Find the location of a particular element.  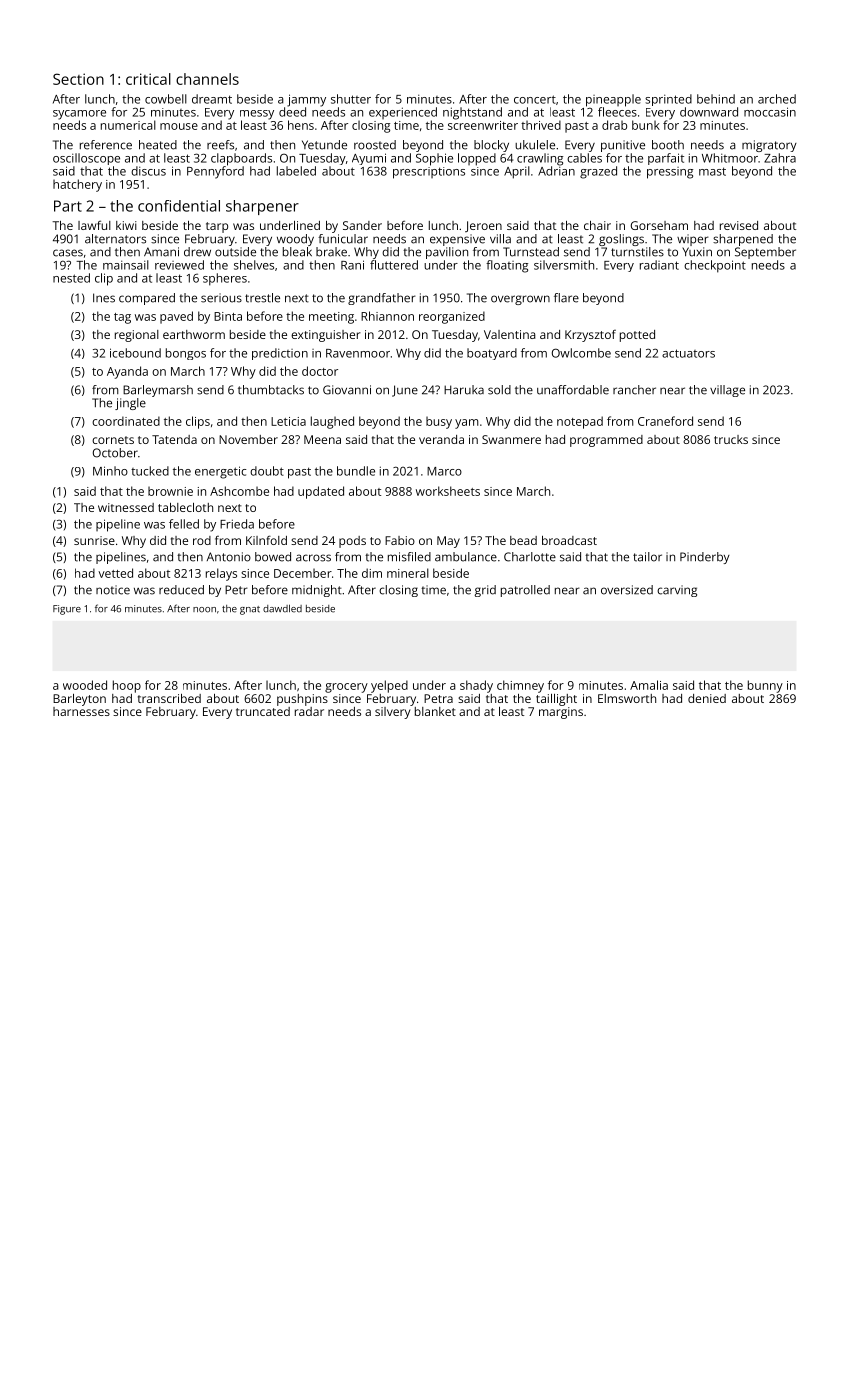

mineral is located at coordinates (408, 573).
